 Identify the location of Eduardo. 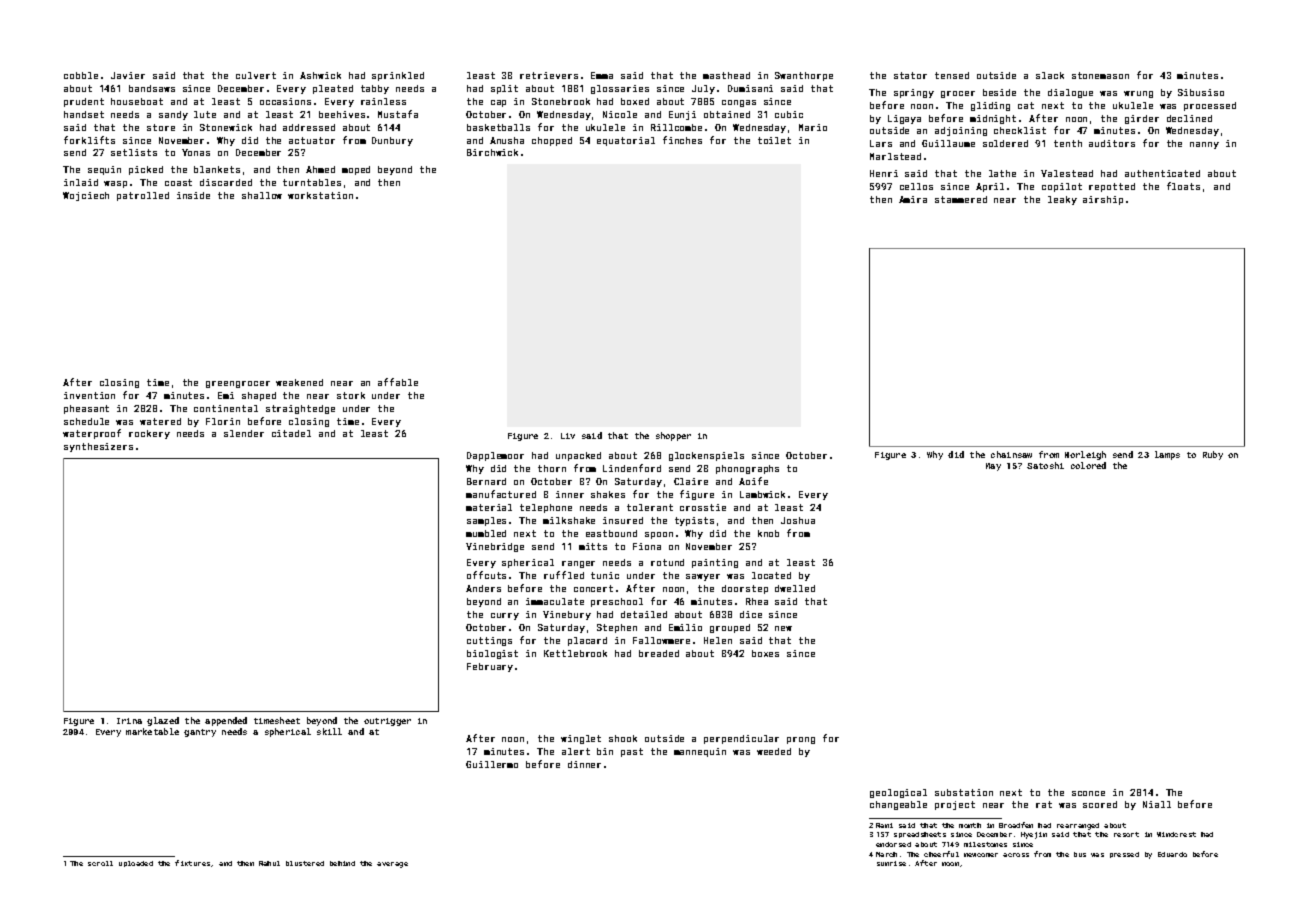
(1172, 854).
